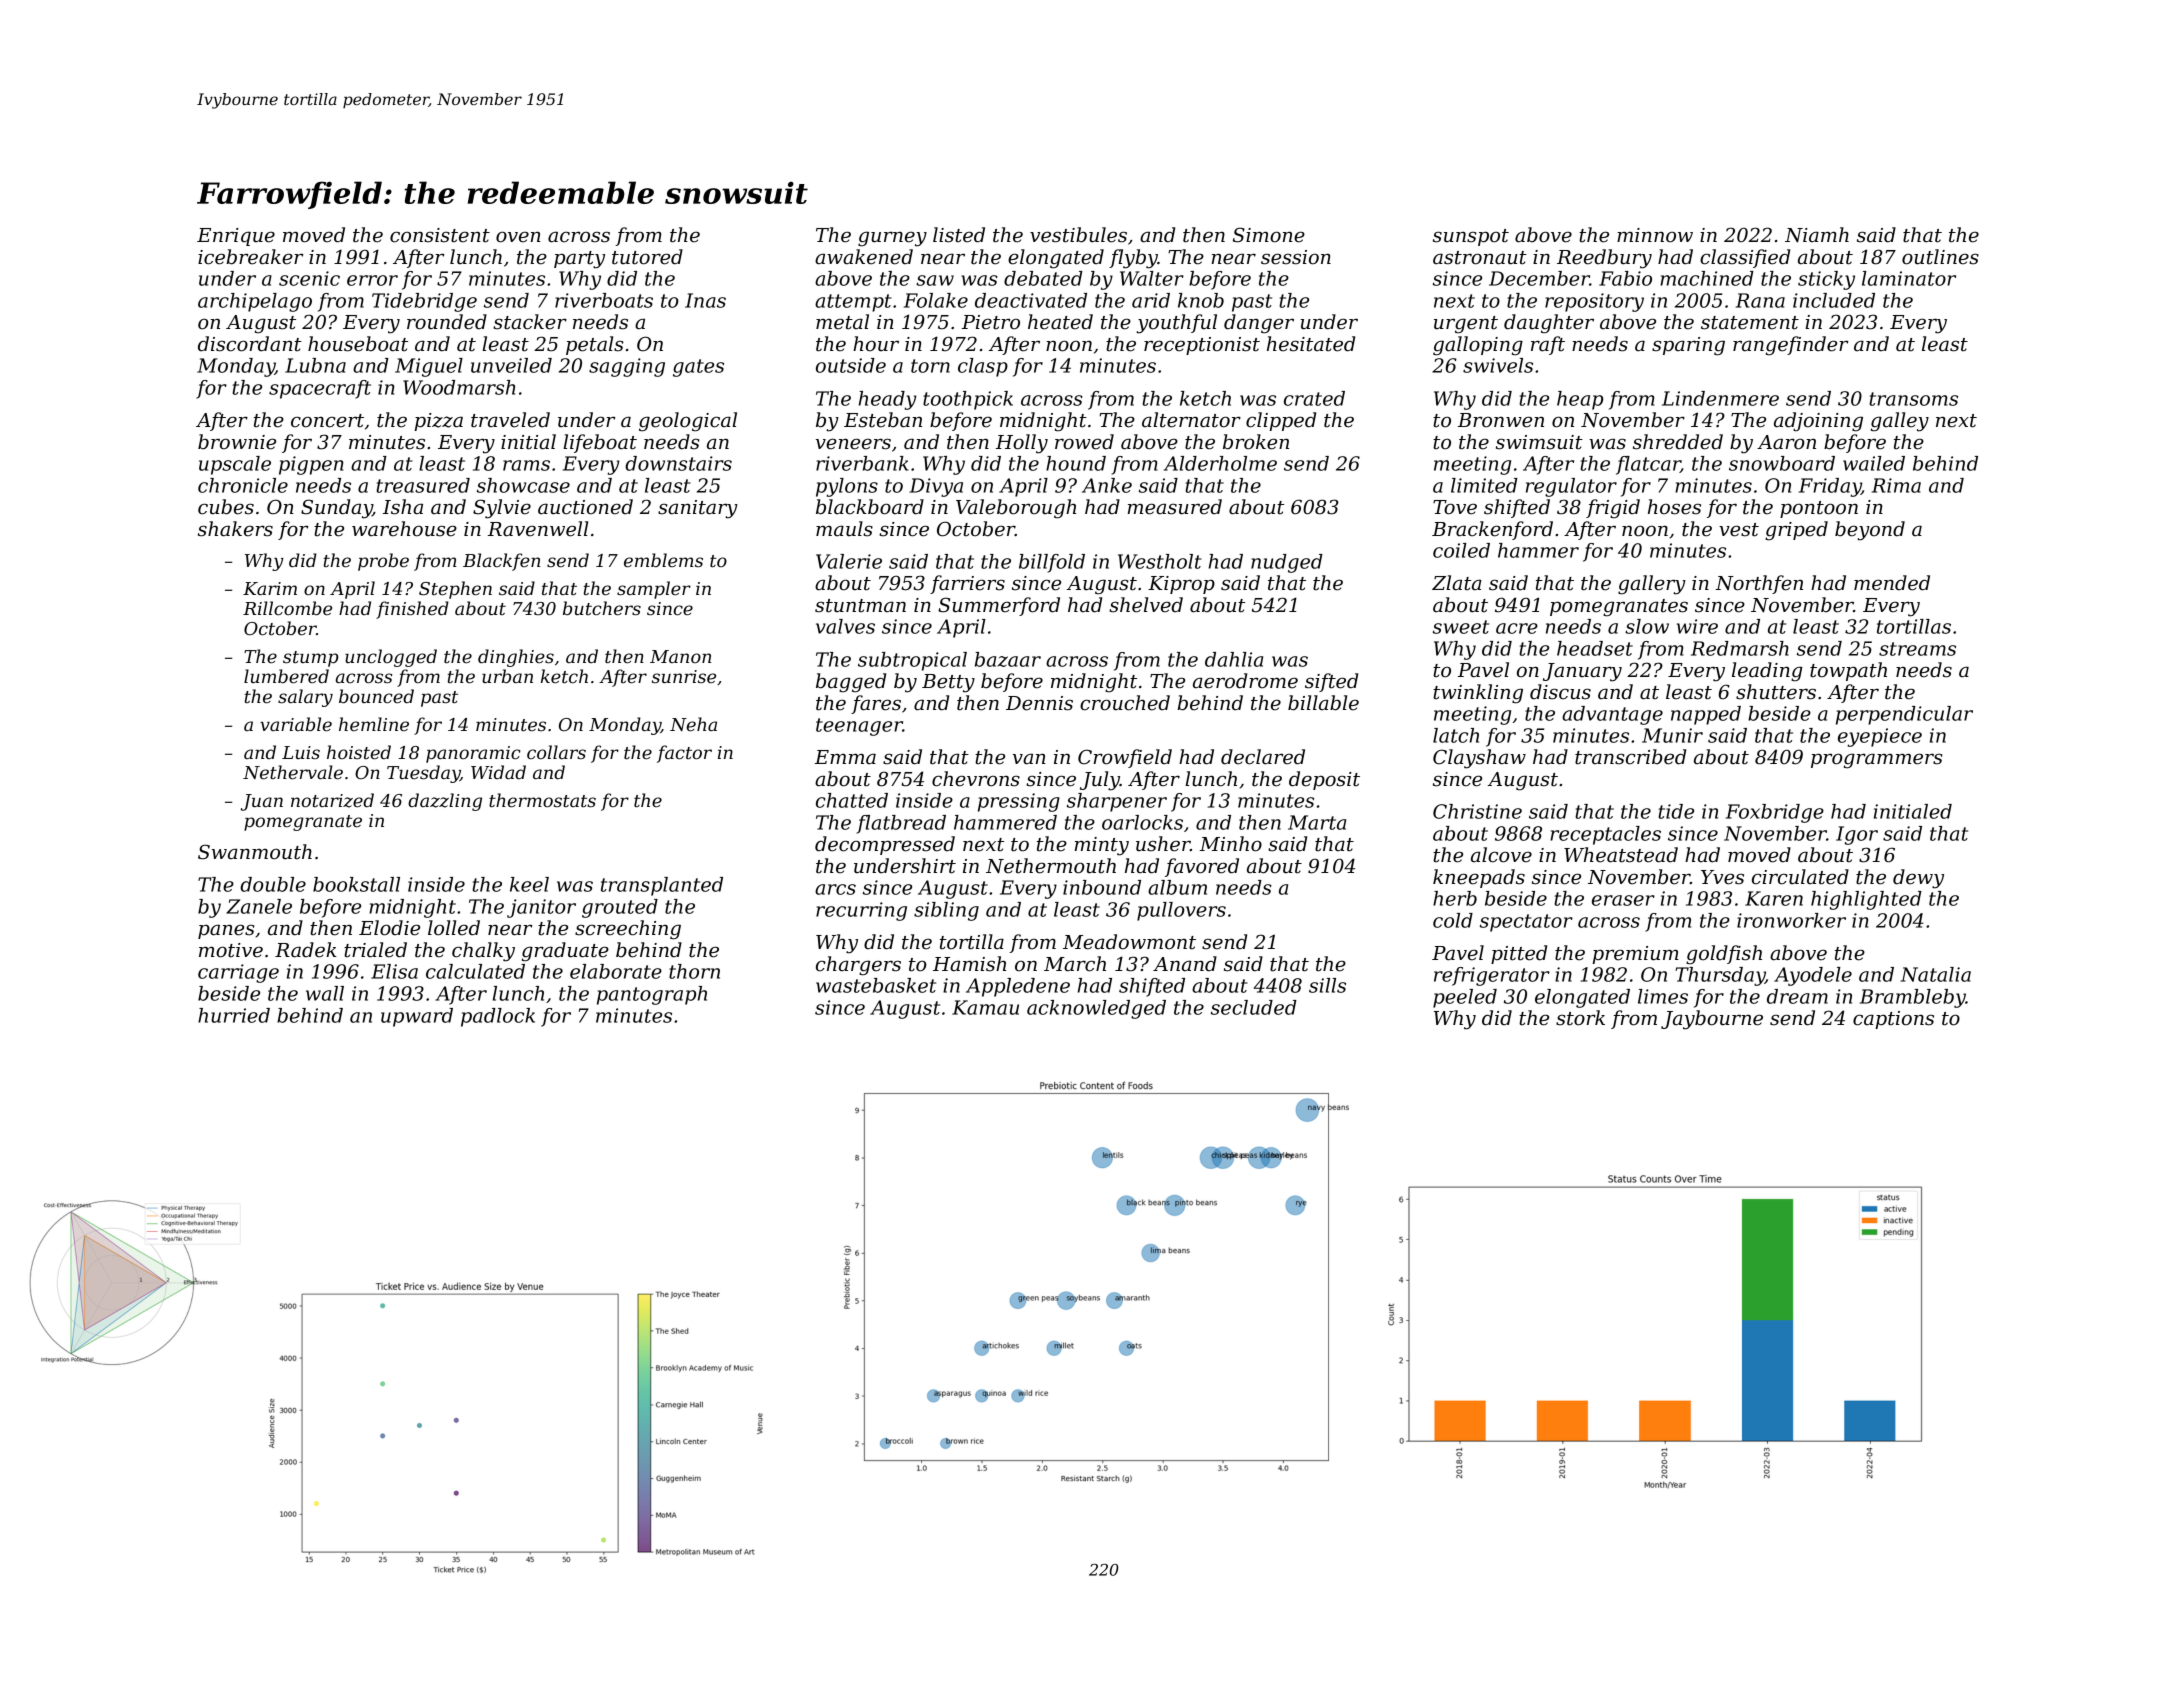 The width and height of the screenshot is (2178, 1683). What do you see at coordinates (1918, 879) in the screenshot?
I see `dewy` at bounding box center [1918, 879].
